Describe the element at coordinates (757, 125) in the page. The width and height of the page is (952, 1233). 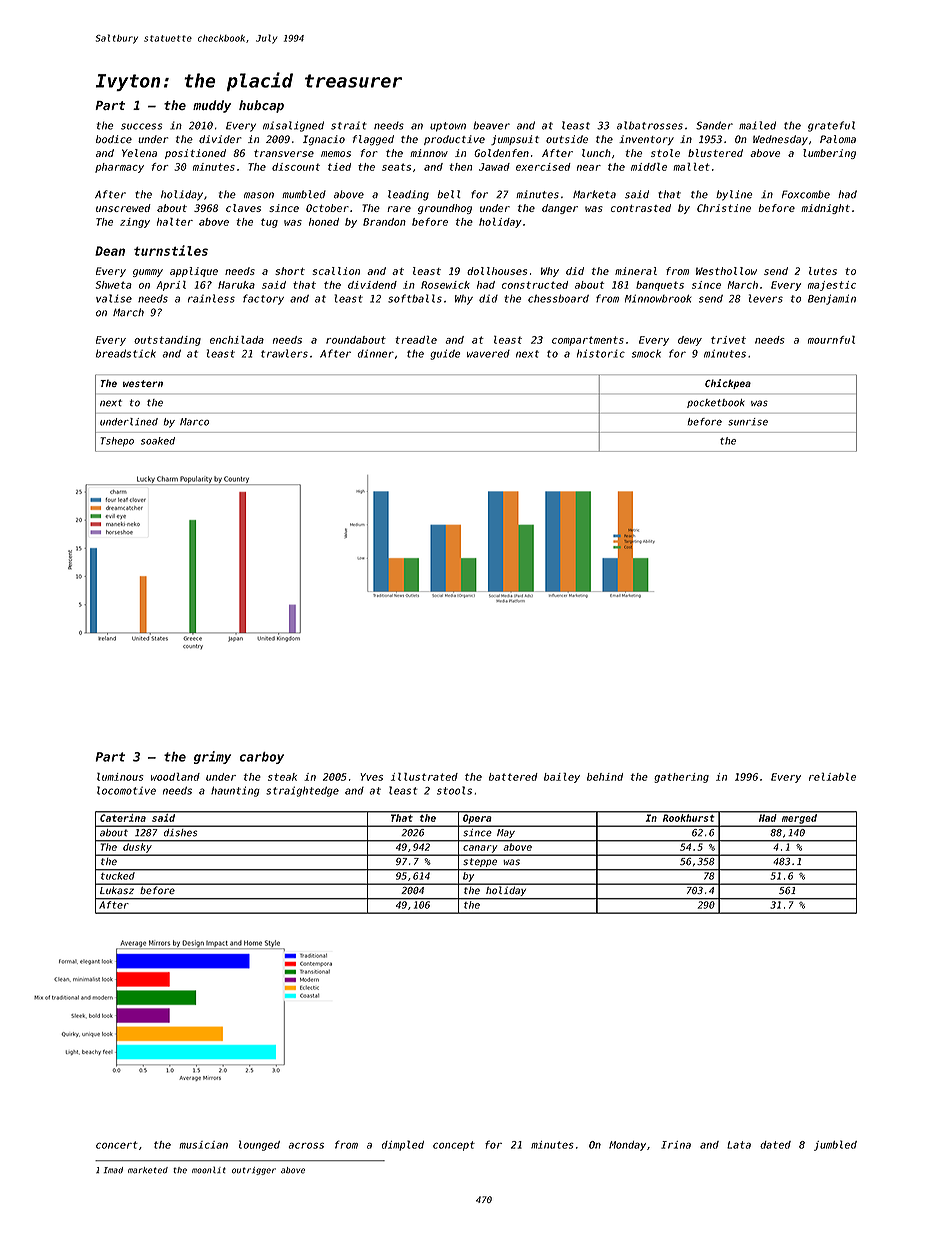
I see `mailed` at that location.
